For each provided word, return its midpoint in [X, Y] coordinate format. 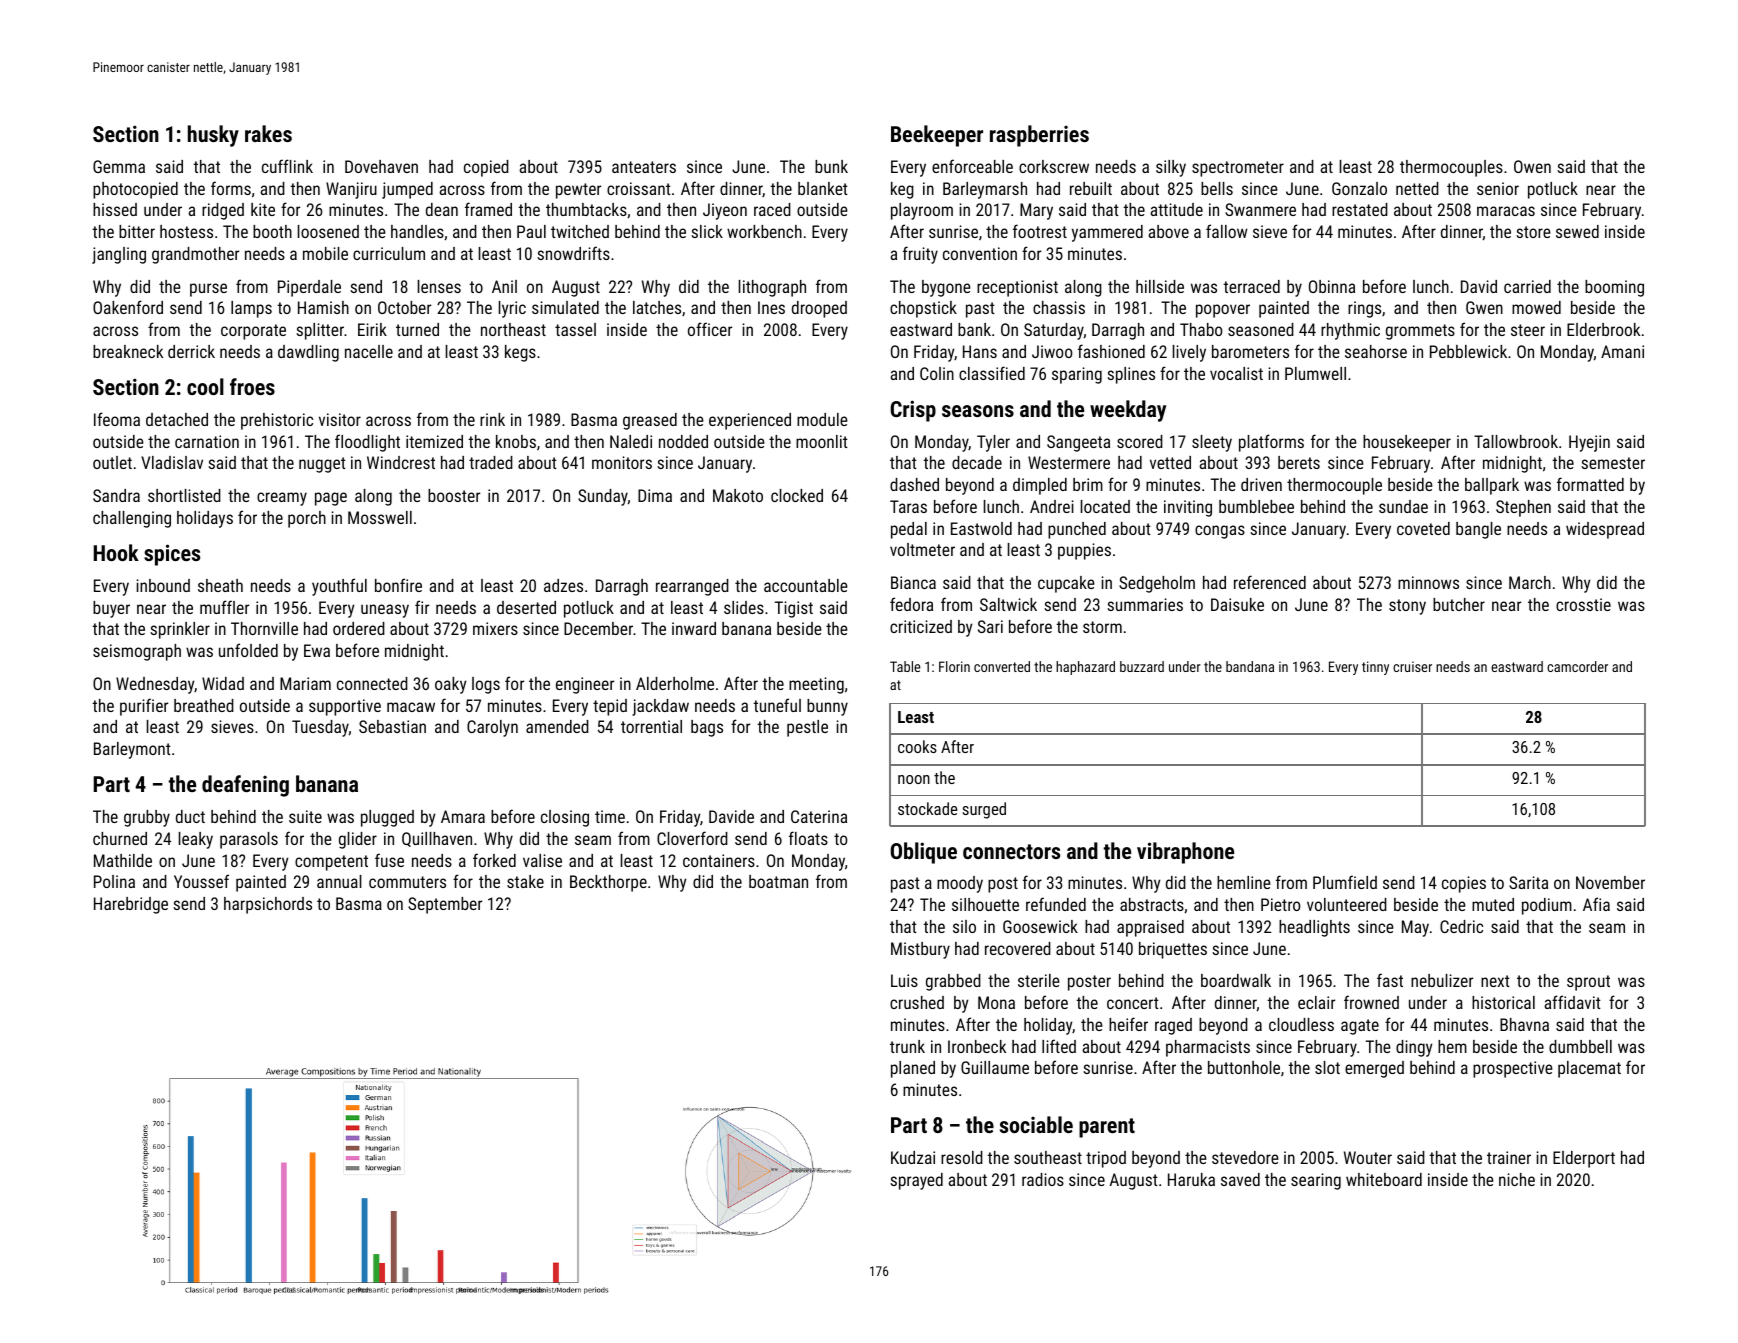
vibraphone [1185, 853]
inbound [163, 585]
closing [565, 818]
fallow [1227, 231]
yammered [1107, 233]
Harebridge [131, 905]
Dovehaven [381, 166]
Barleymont [132, 750]
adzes [563, 585]
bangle [1478, 530]
